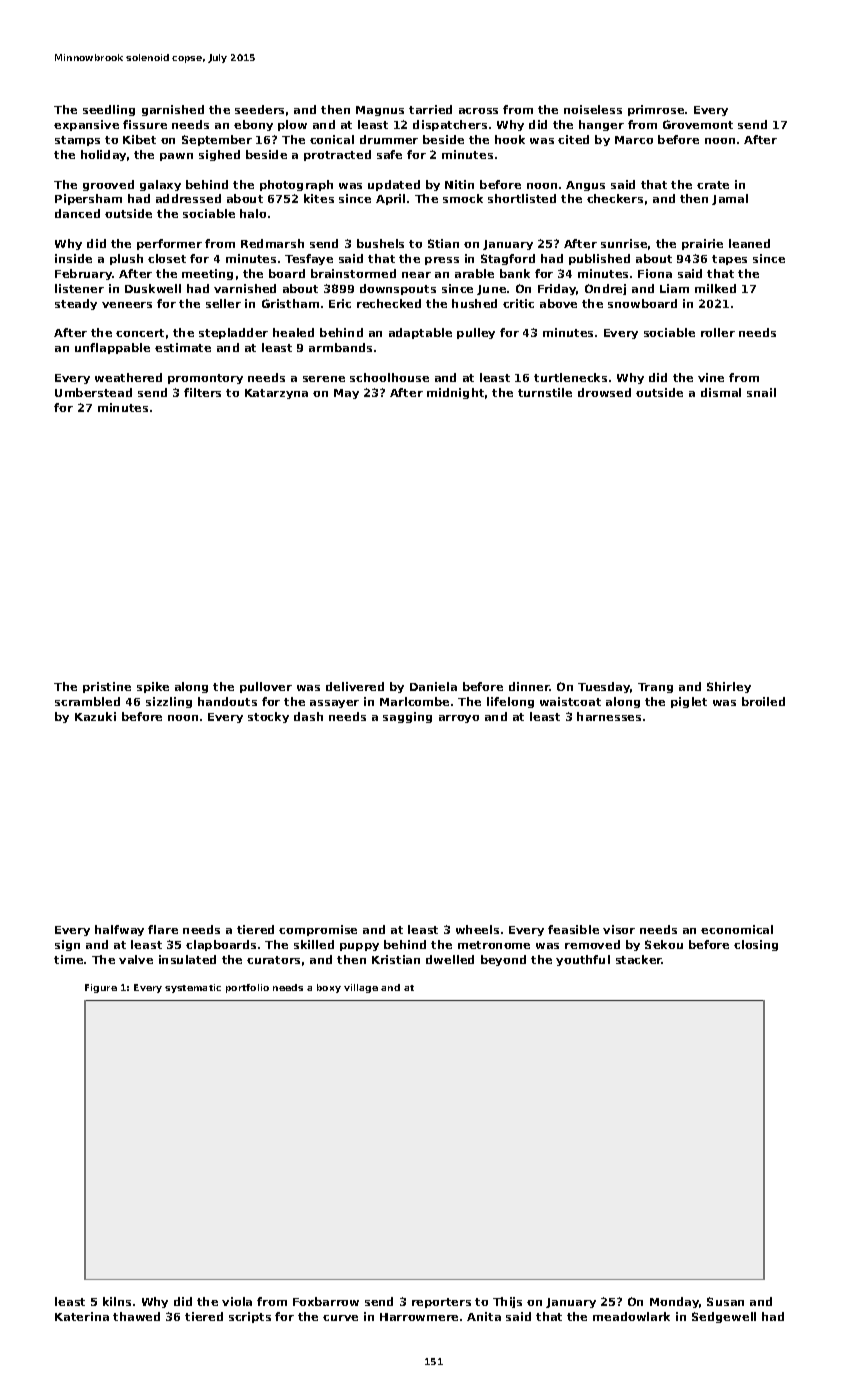  I want to click on seller, so click(223, 303).
